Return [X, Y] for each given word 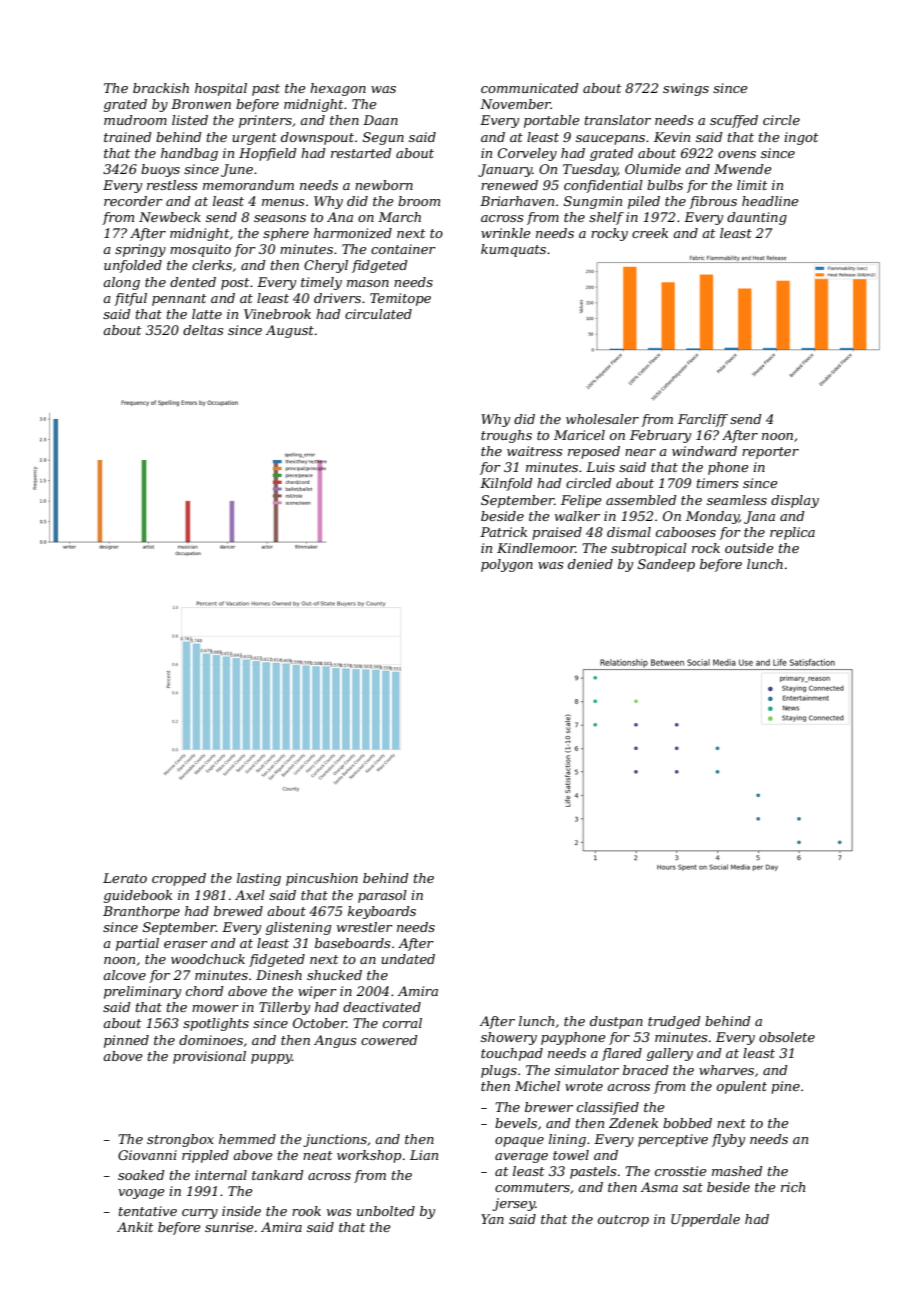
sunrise [229, 1227]
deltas [203, 330]
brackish [161, 88]
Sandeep [666, 565]
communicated [530, 88]
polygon [507, 565]
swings [686, 89]
